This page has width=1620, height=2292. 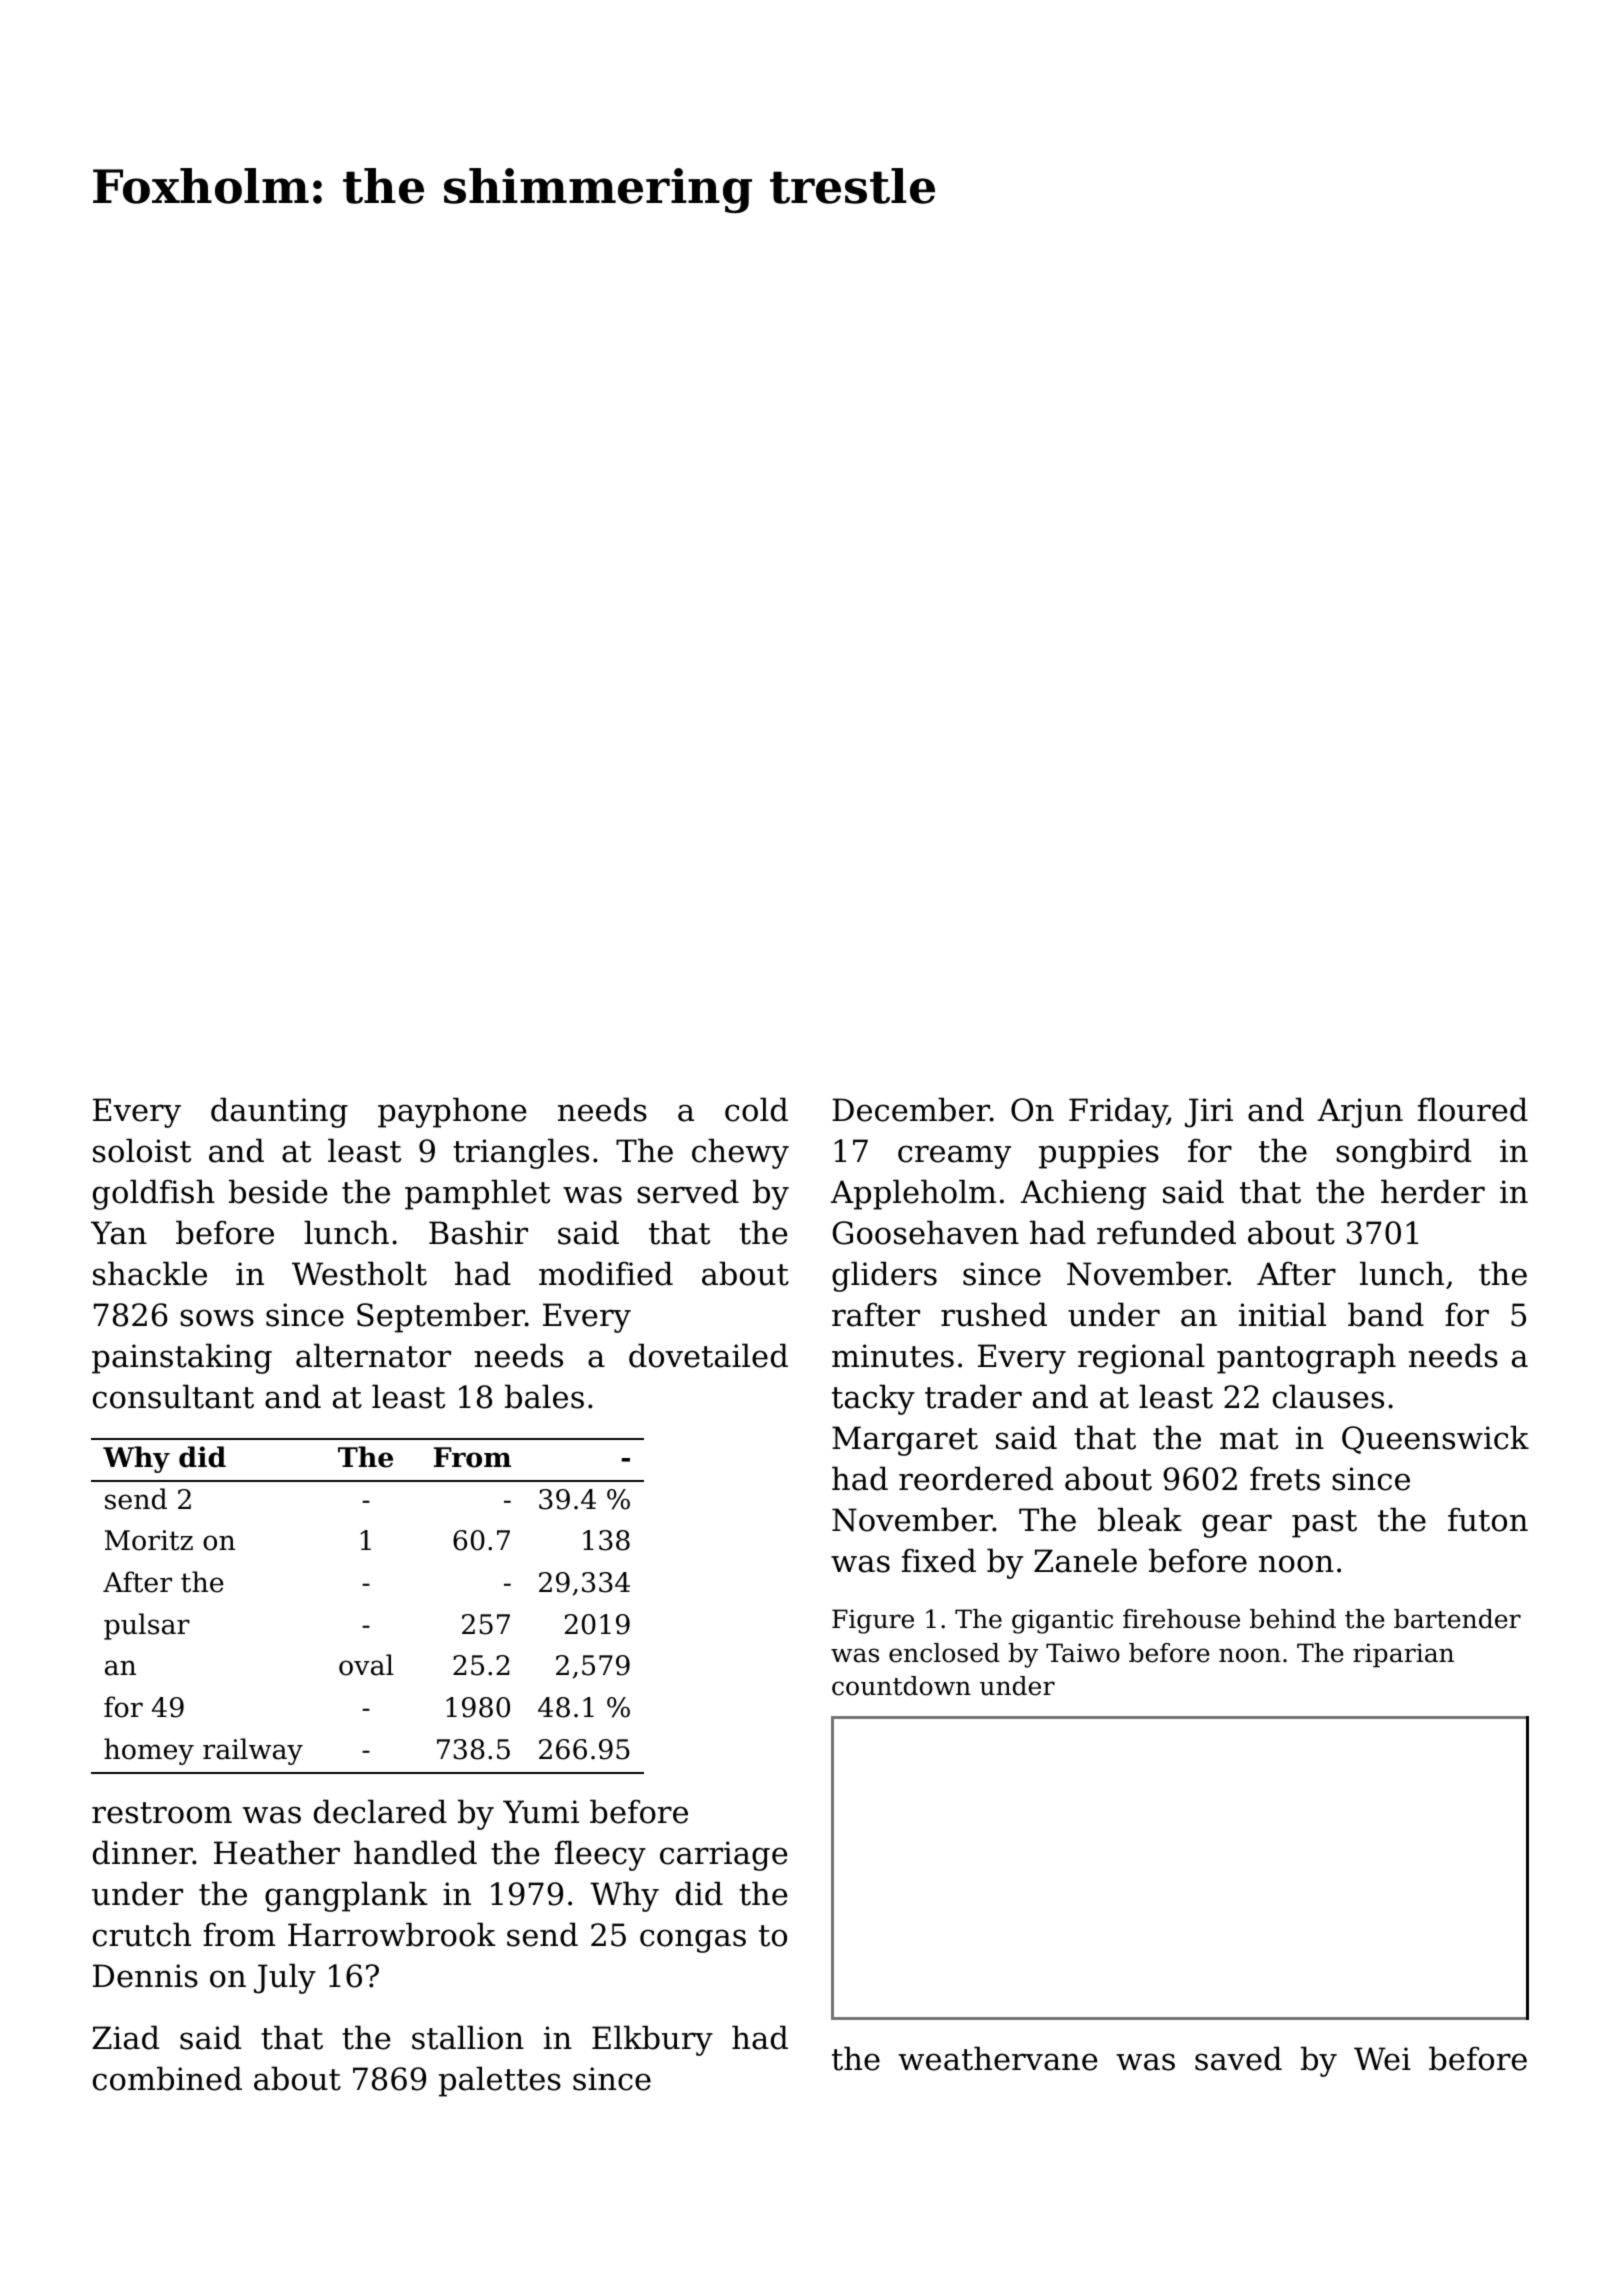 I want to click on riparian, so click(x=1403, y=1655).
